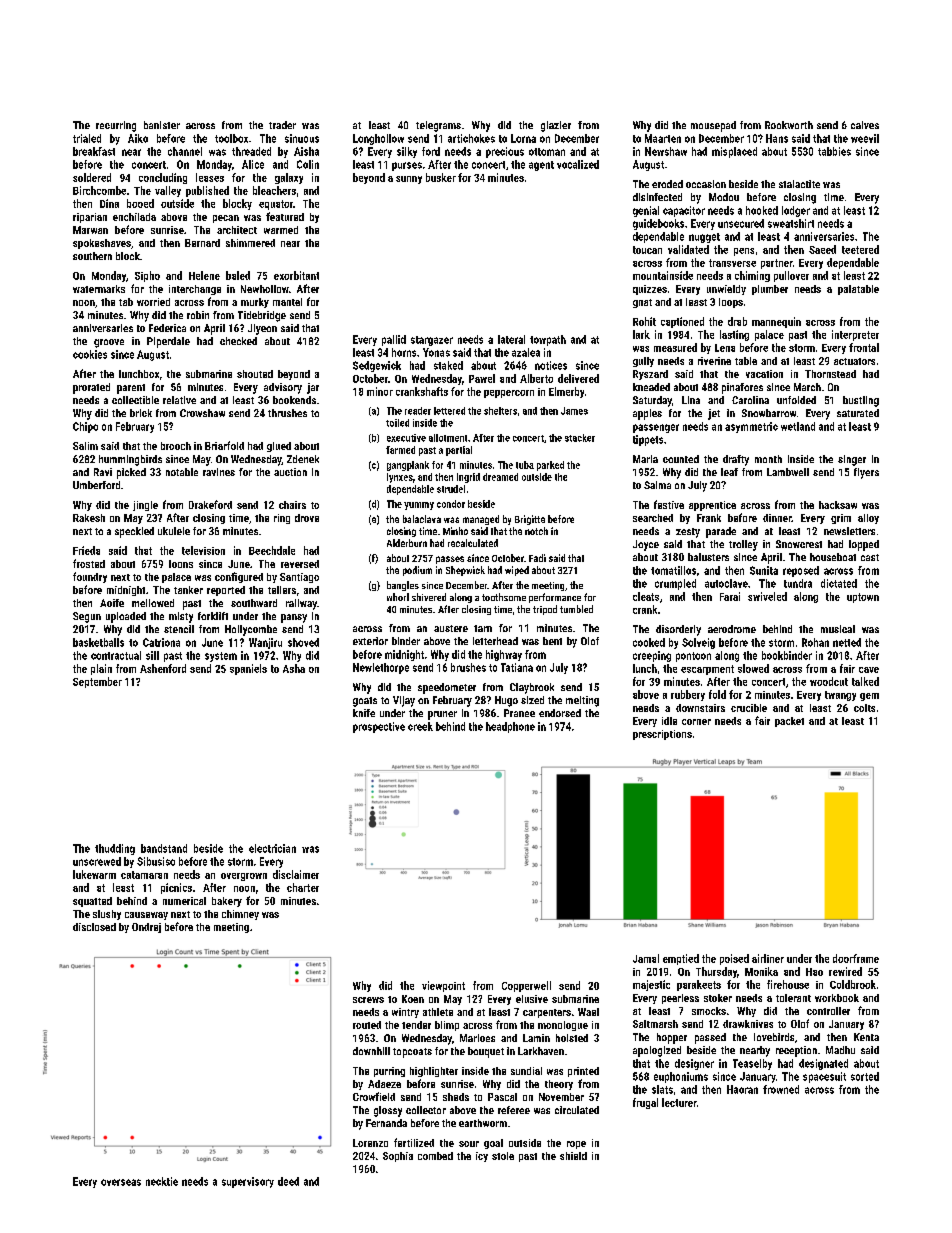 This screenshot has height=1233, width=952. Describe the element at coordinates (378, 139) in the screenshot. I see `Longhollow` at that location.
